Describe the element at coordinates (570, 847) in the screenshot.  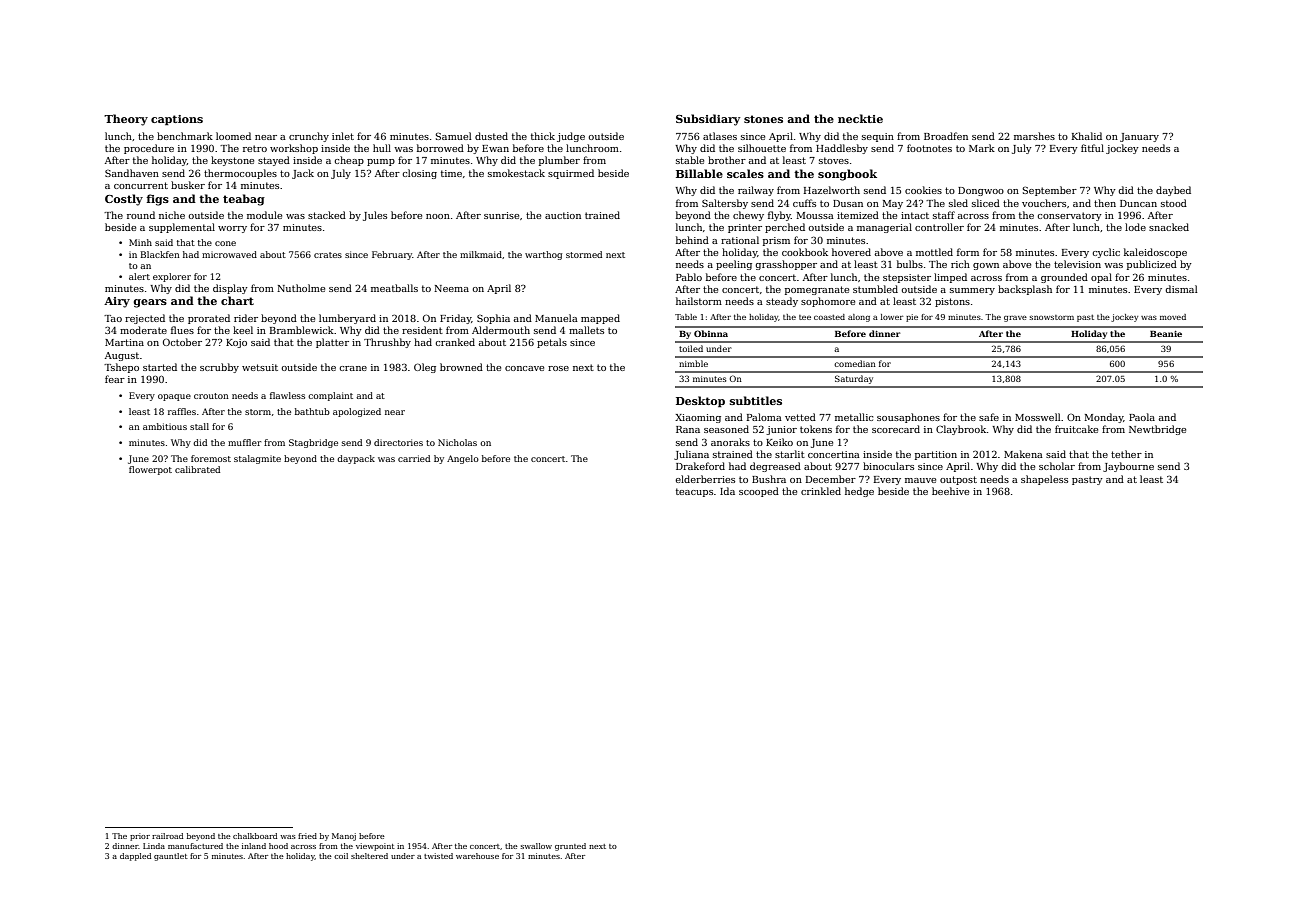
I see `grunted` at that location.
